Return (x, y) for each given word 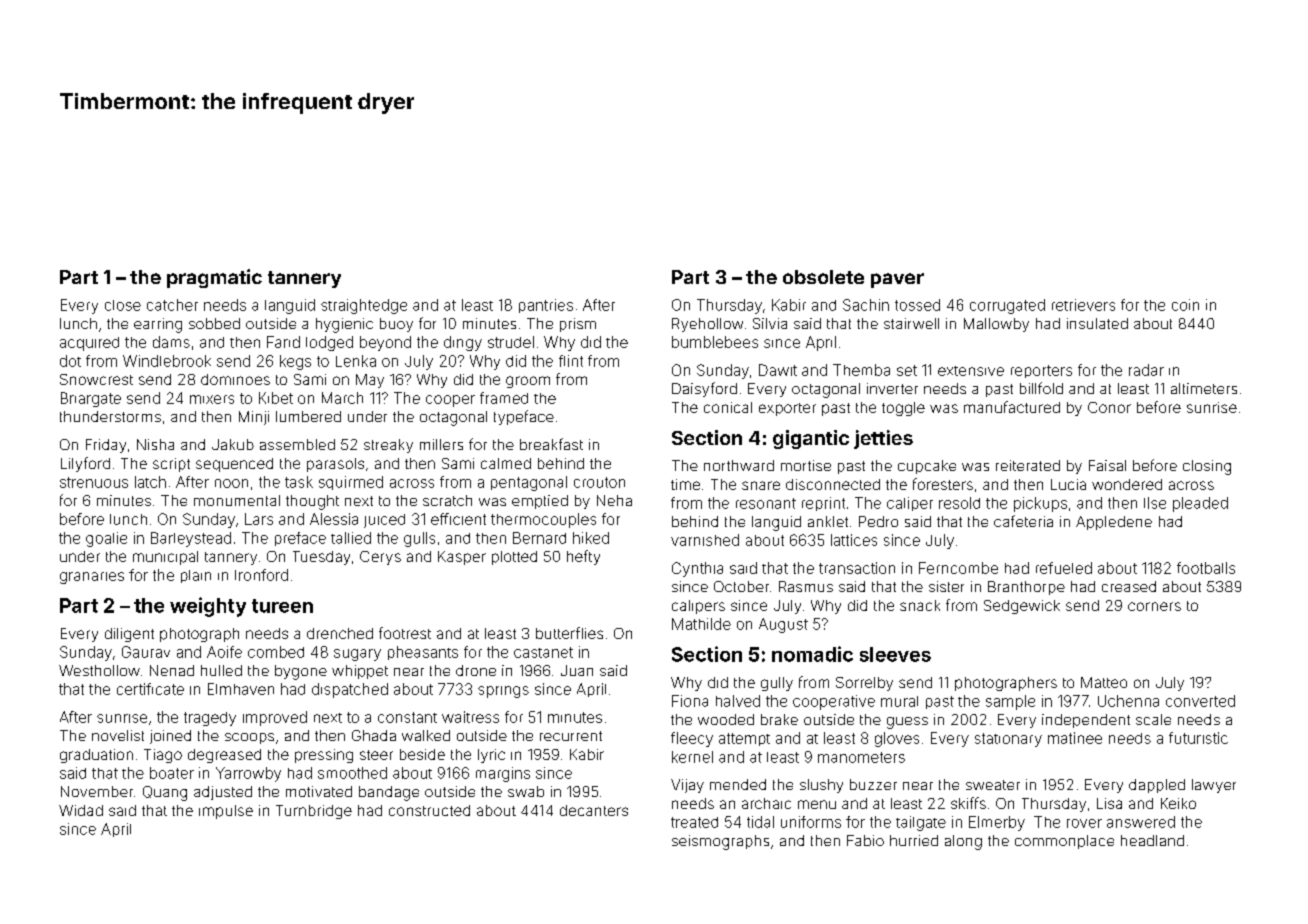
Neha (614, 500)
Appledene (1114, 523)
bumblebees (715, 342)
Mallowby (996, 325)
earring (158, 325)
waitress (470, 717)
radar (1146, 370)
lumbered (308, 416)
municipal (165, 558)
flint (571, 361)
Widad (81, 810)
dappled (1157, 786)
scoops (249, 738)
